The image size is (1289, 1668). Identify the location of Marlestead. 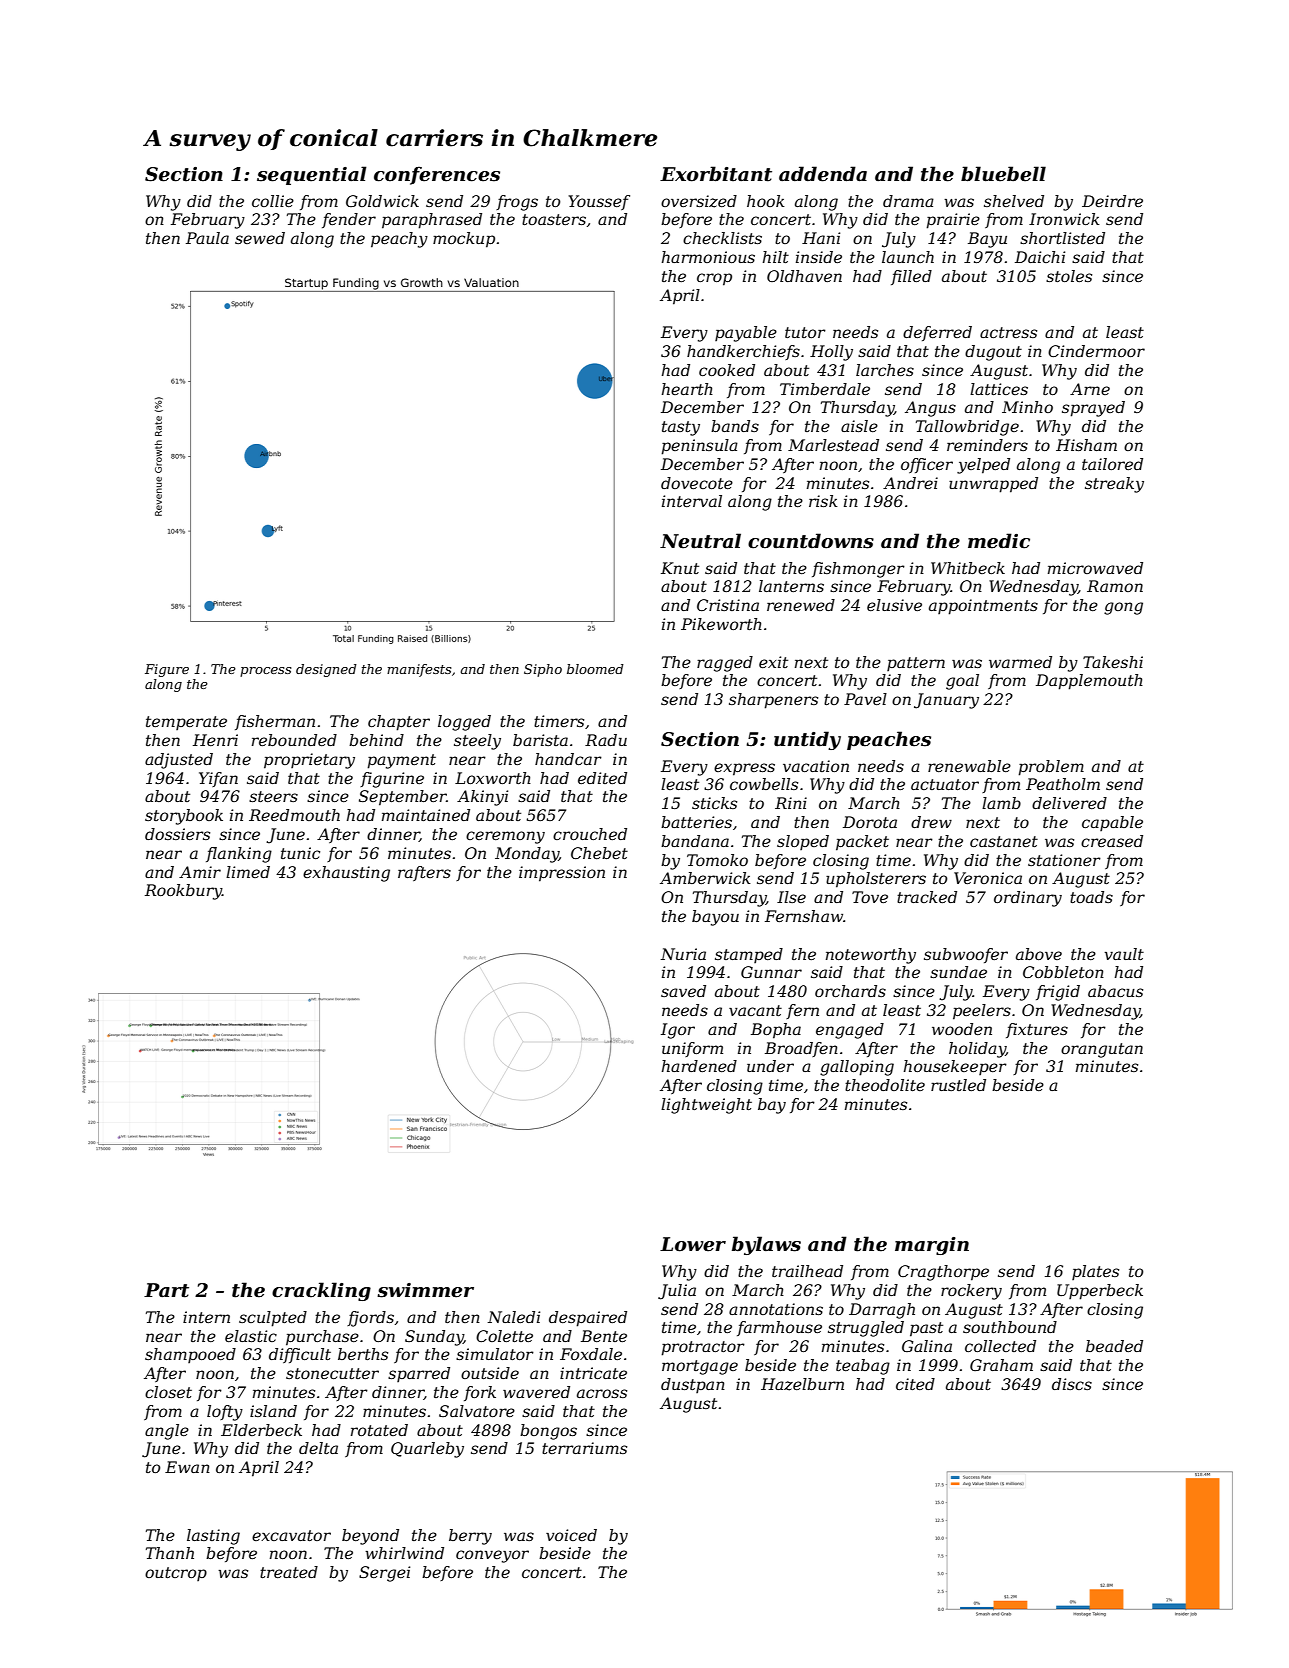
(833, 445).
